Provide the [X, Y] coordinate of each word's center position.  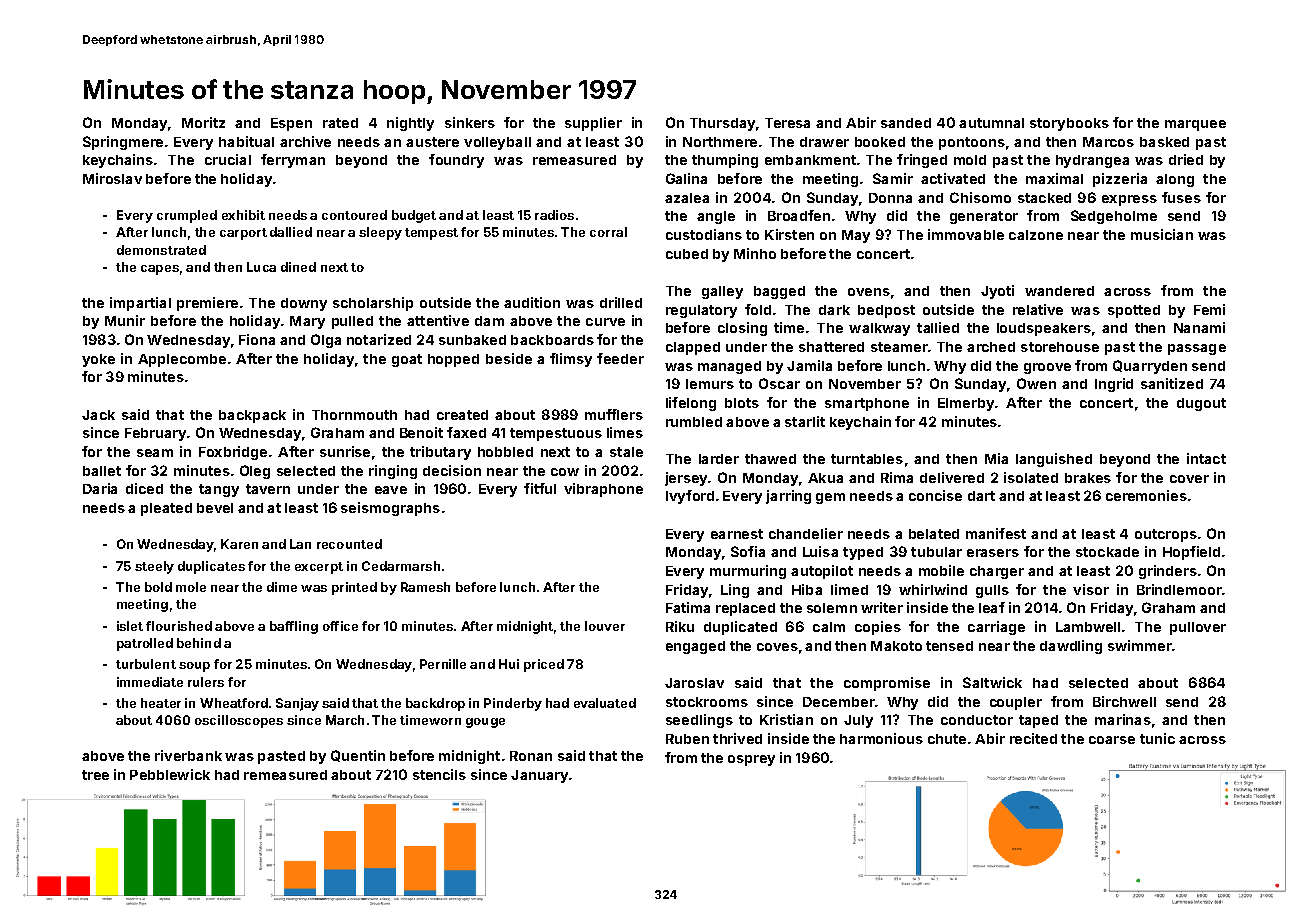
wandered [1059, 291]
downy [304, 304]
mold [970, 160]
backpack [252, 416]
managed [729, 367]
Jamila [809, 365]
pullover [1198, 628]
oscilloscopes [239, 721]
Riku [680, 626]
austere [432, 142]
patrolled [145, 644]
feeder [620, 358]
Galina [686, 178]
